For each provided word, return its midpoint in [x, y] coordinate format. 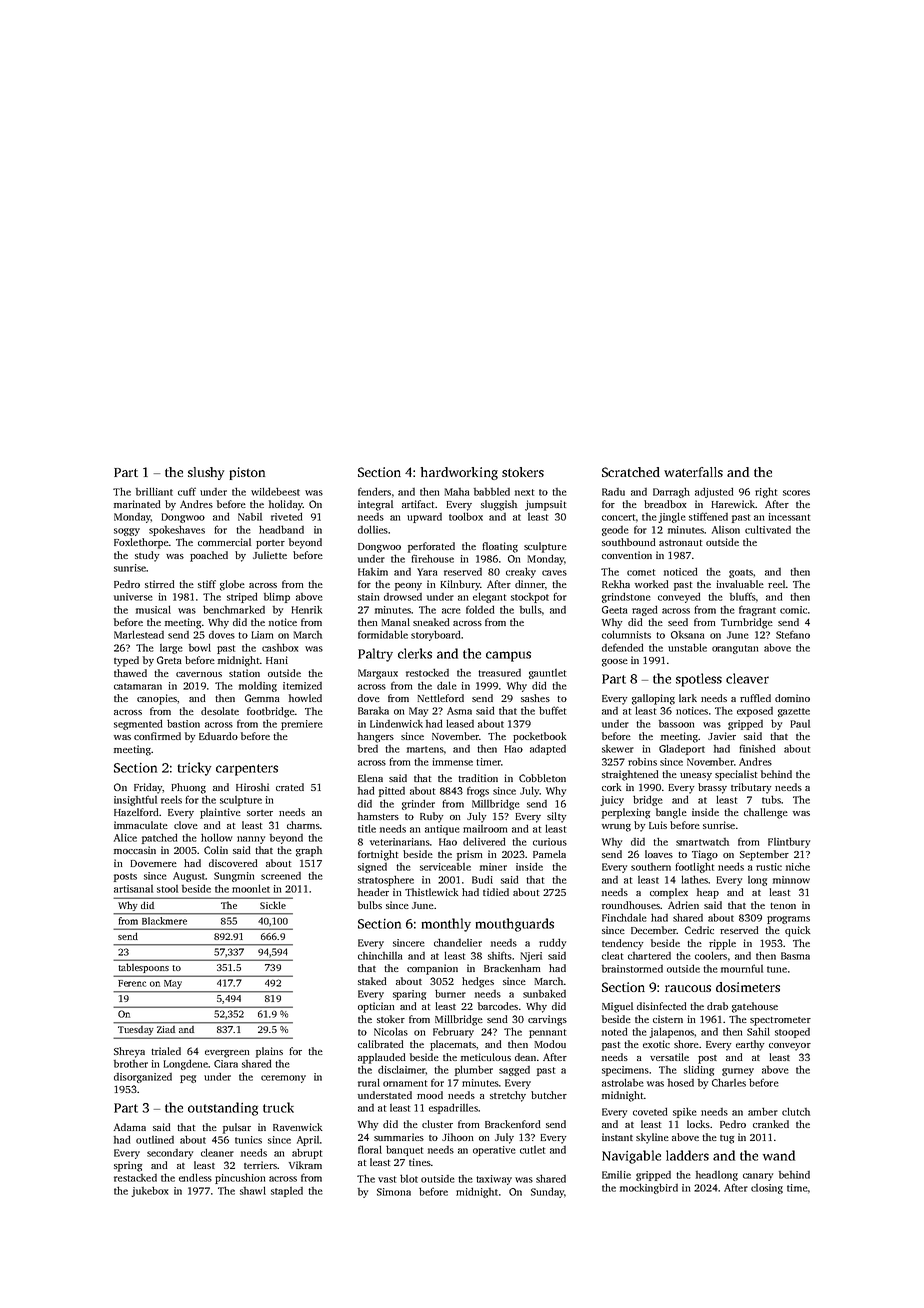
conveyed [679, 597]
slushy [206, 473]
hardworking [459, 473]
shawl [253, 1190]
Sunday [547, 1192]
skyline [652, 1138]
